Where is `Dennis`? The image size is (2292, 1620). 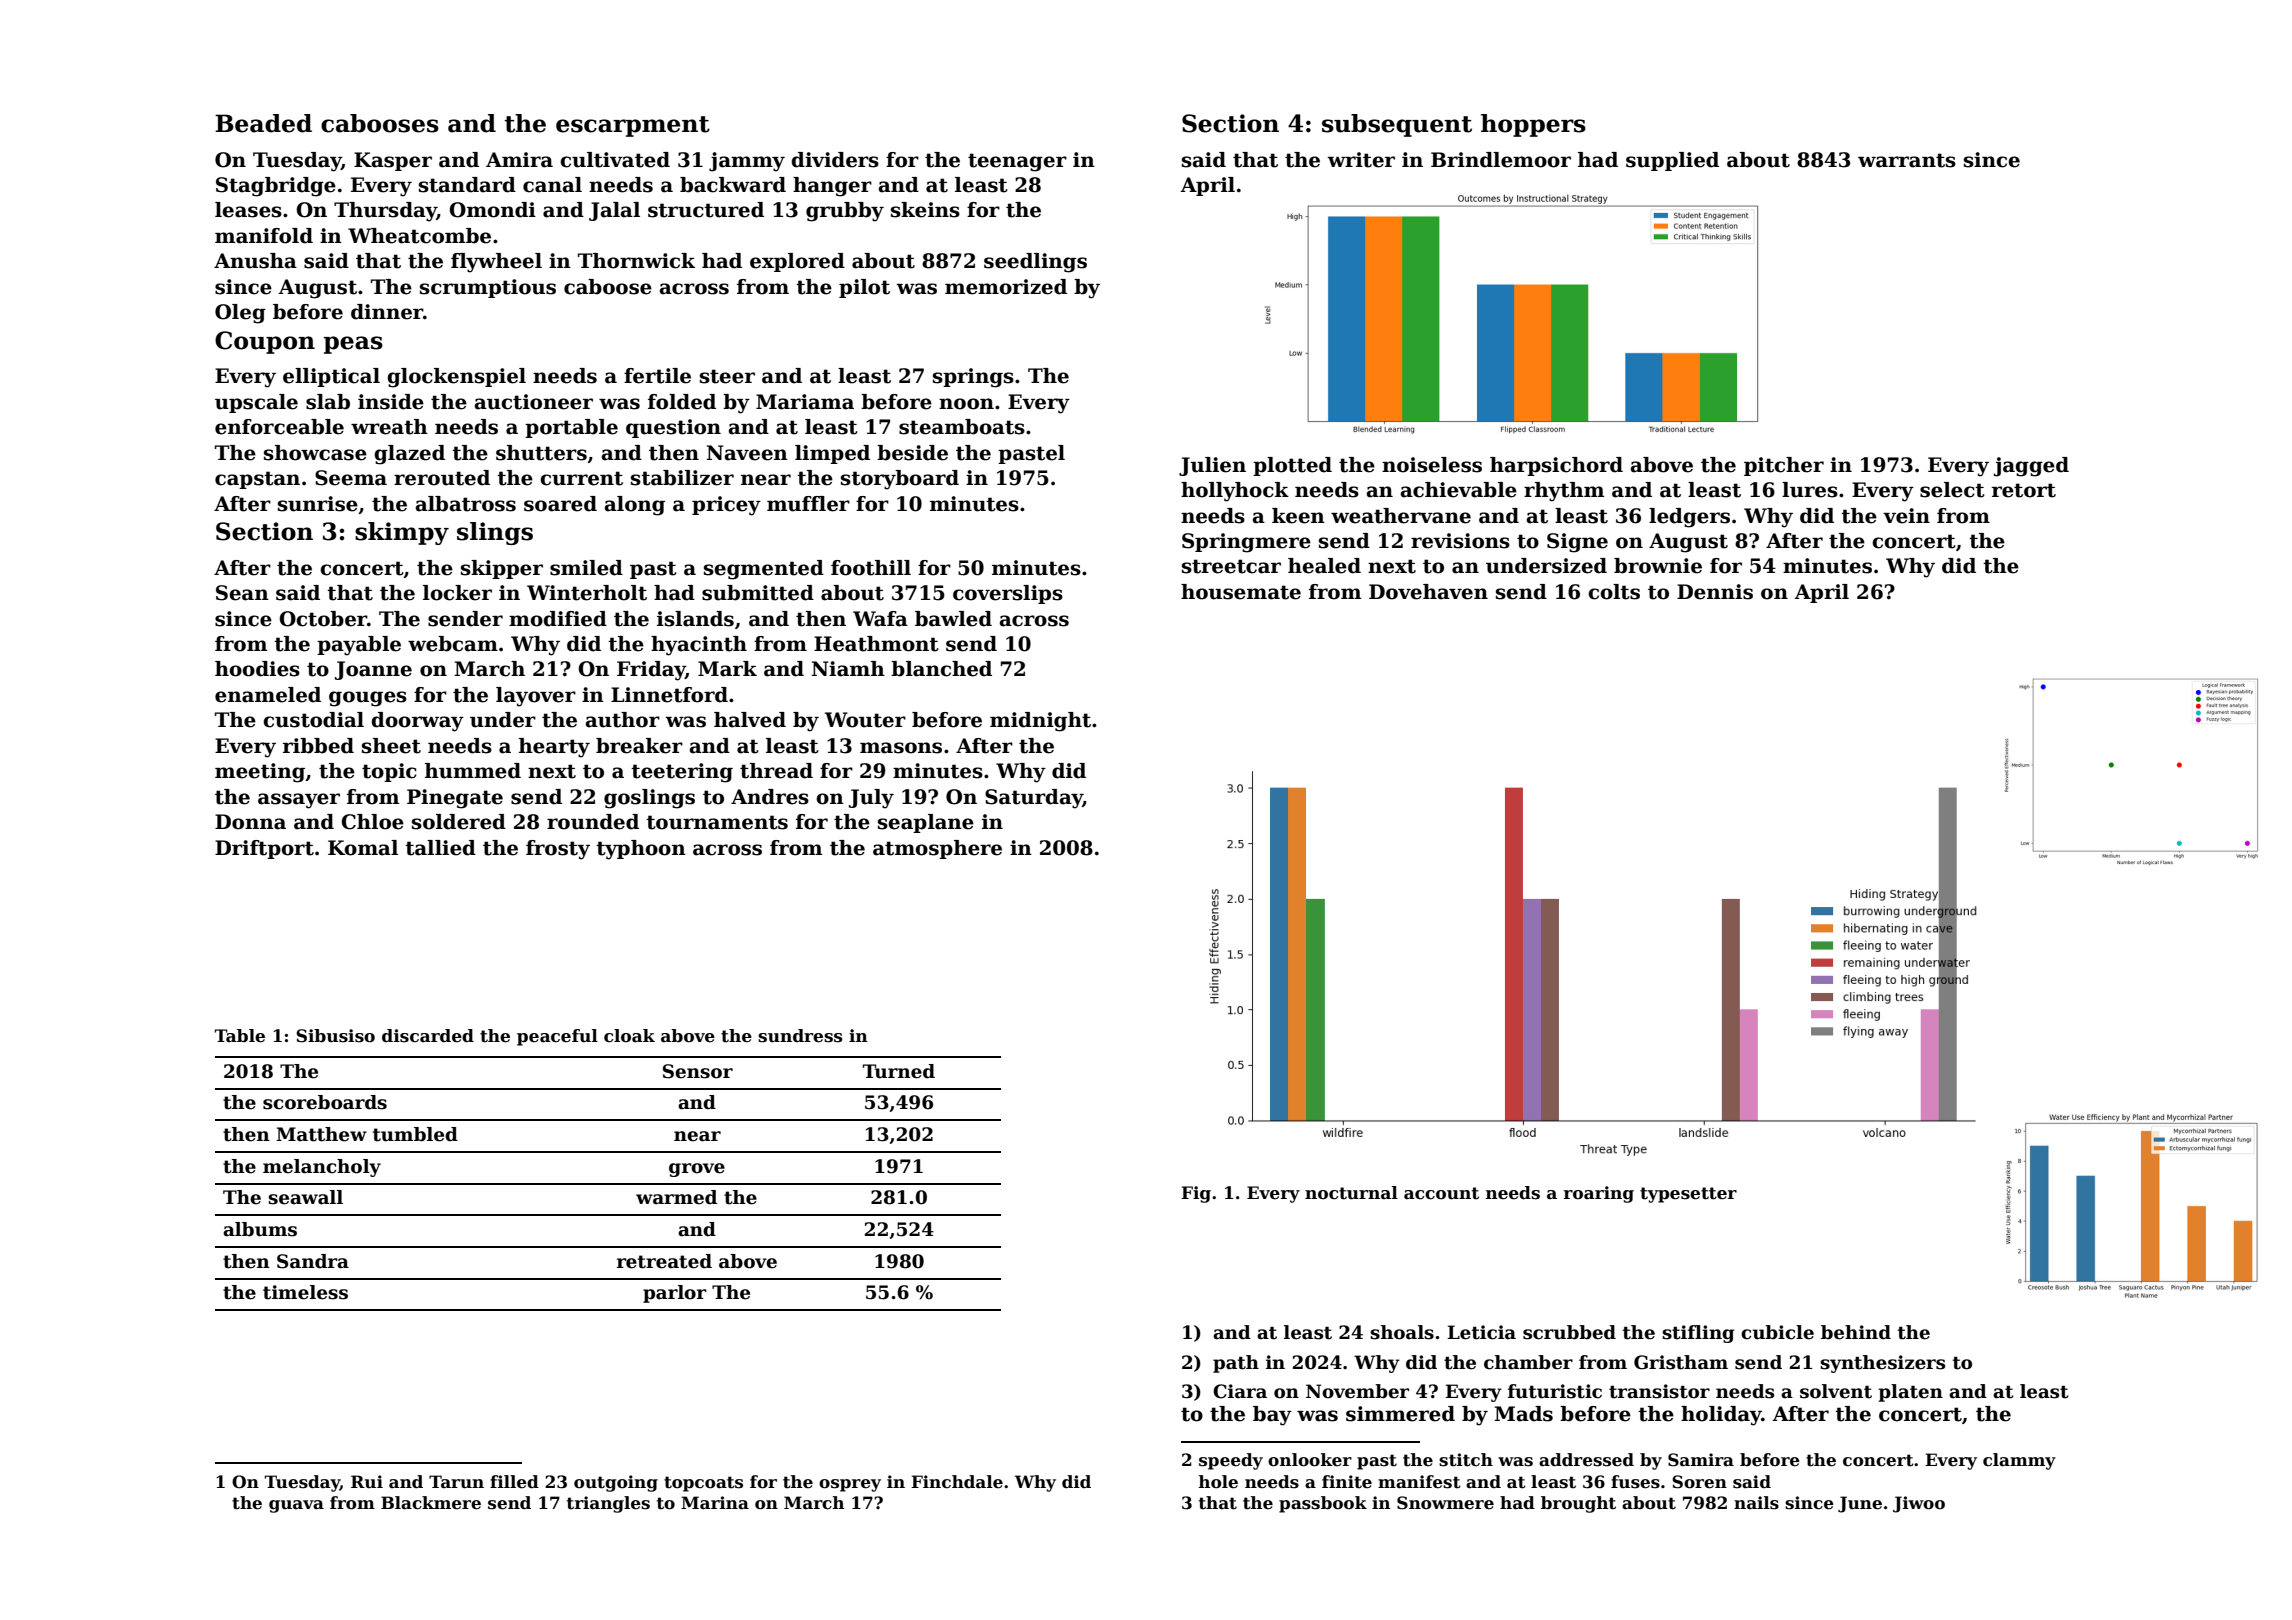 Dennis is located at coordinates (1715, 592).
